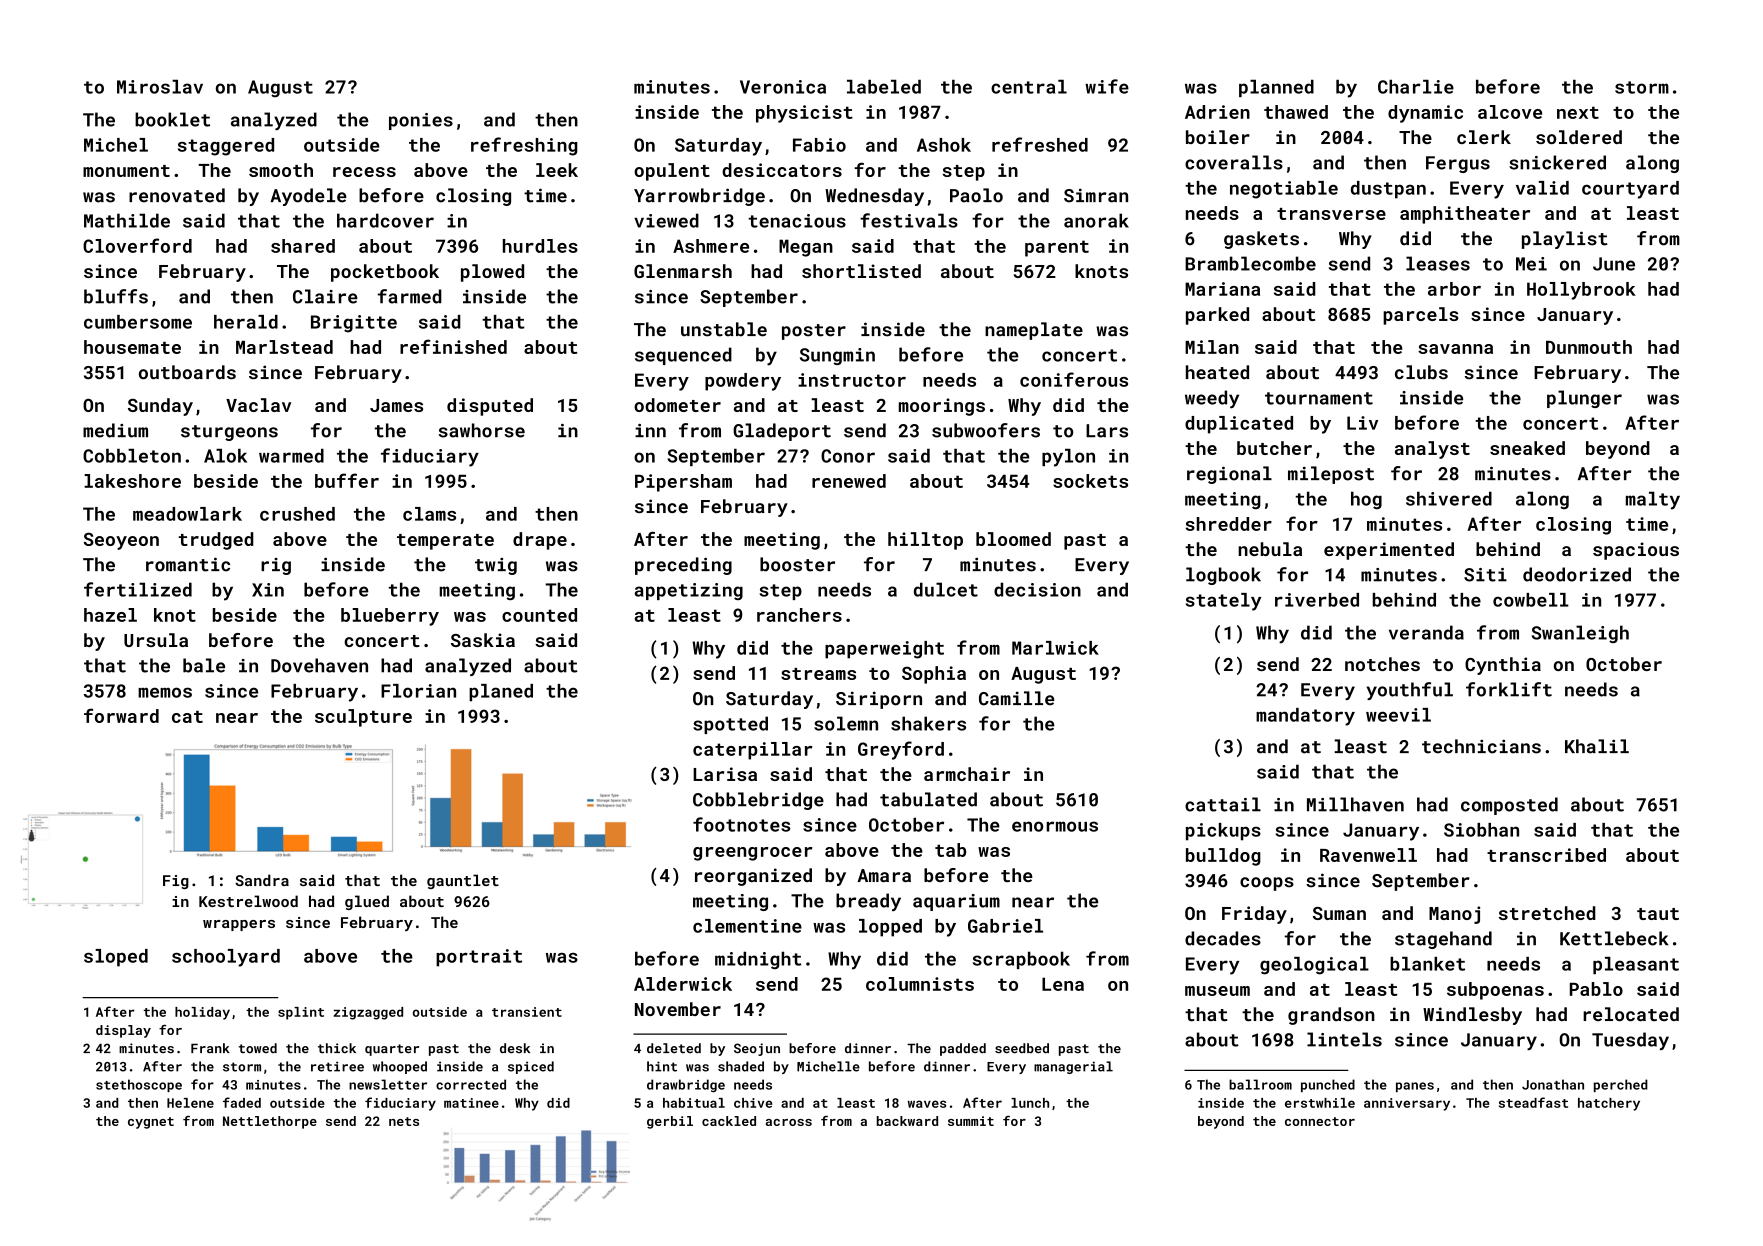  I want to click on Millhaven, so click(1355, 804).
